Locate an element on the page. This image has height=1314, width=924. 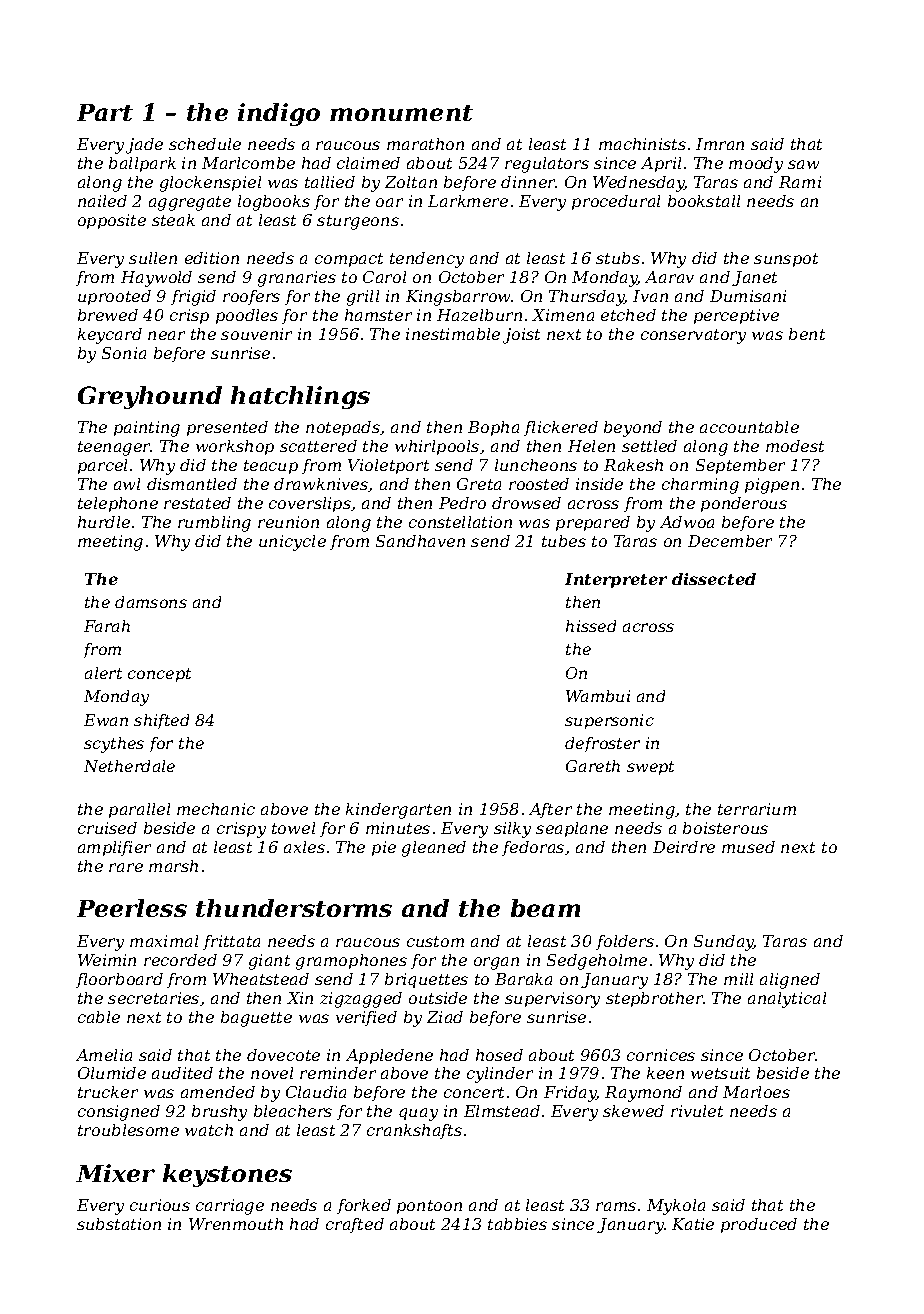
keystones is located at coordinates (227, 1175).
